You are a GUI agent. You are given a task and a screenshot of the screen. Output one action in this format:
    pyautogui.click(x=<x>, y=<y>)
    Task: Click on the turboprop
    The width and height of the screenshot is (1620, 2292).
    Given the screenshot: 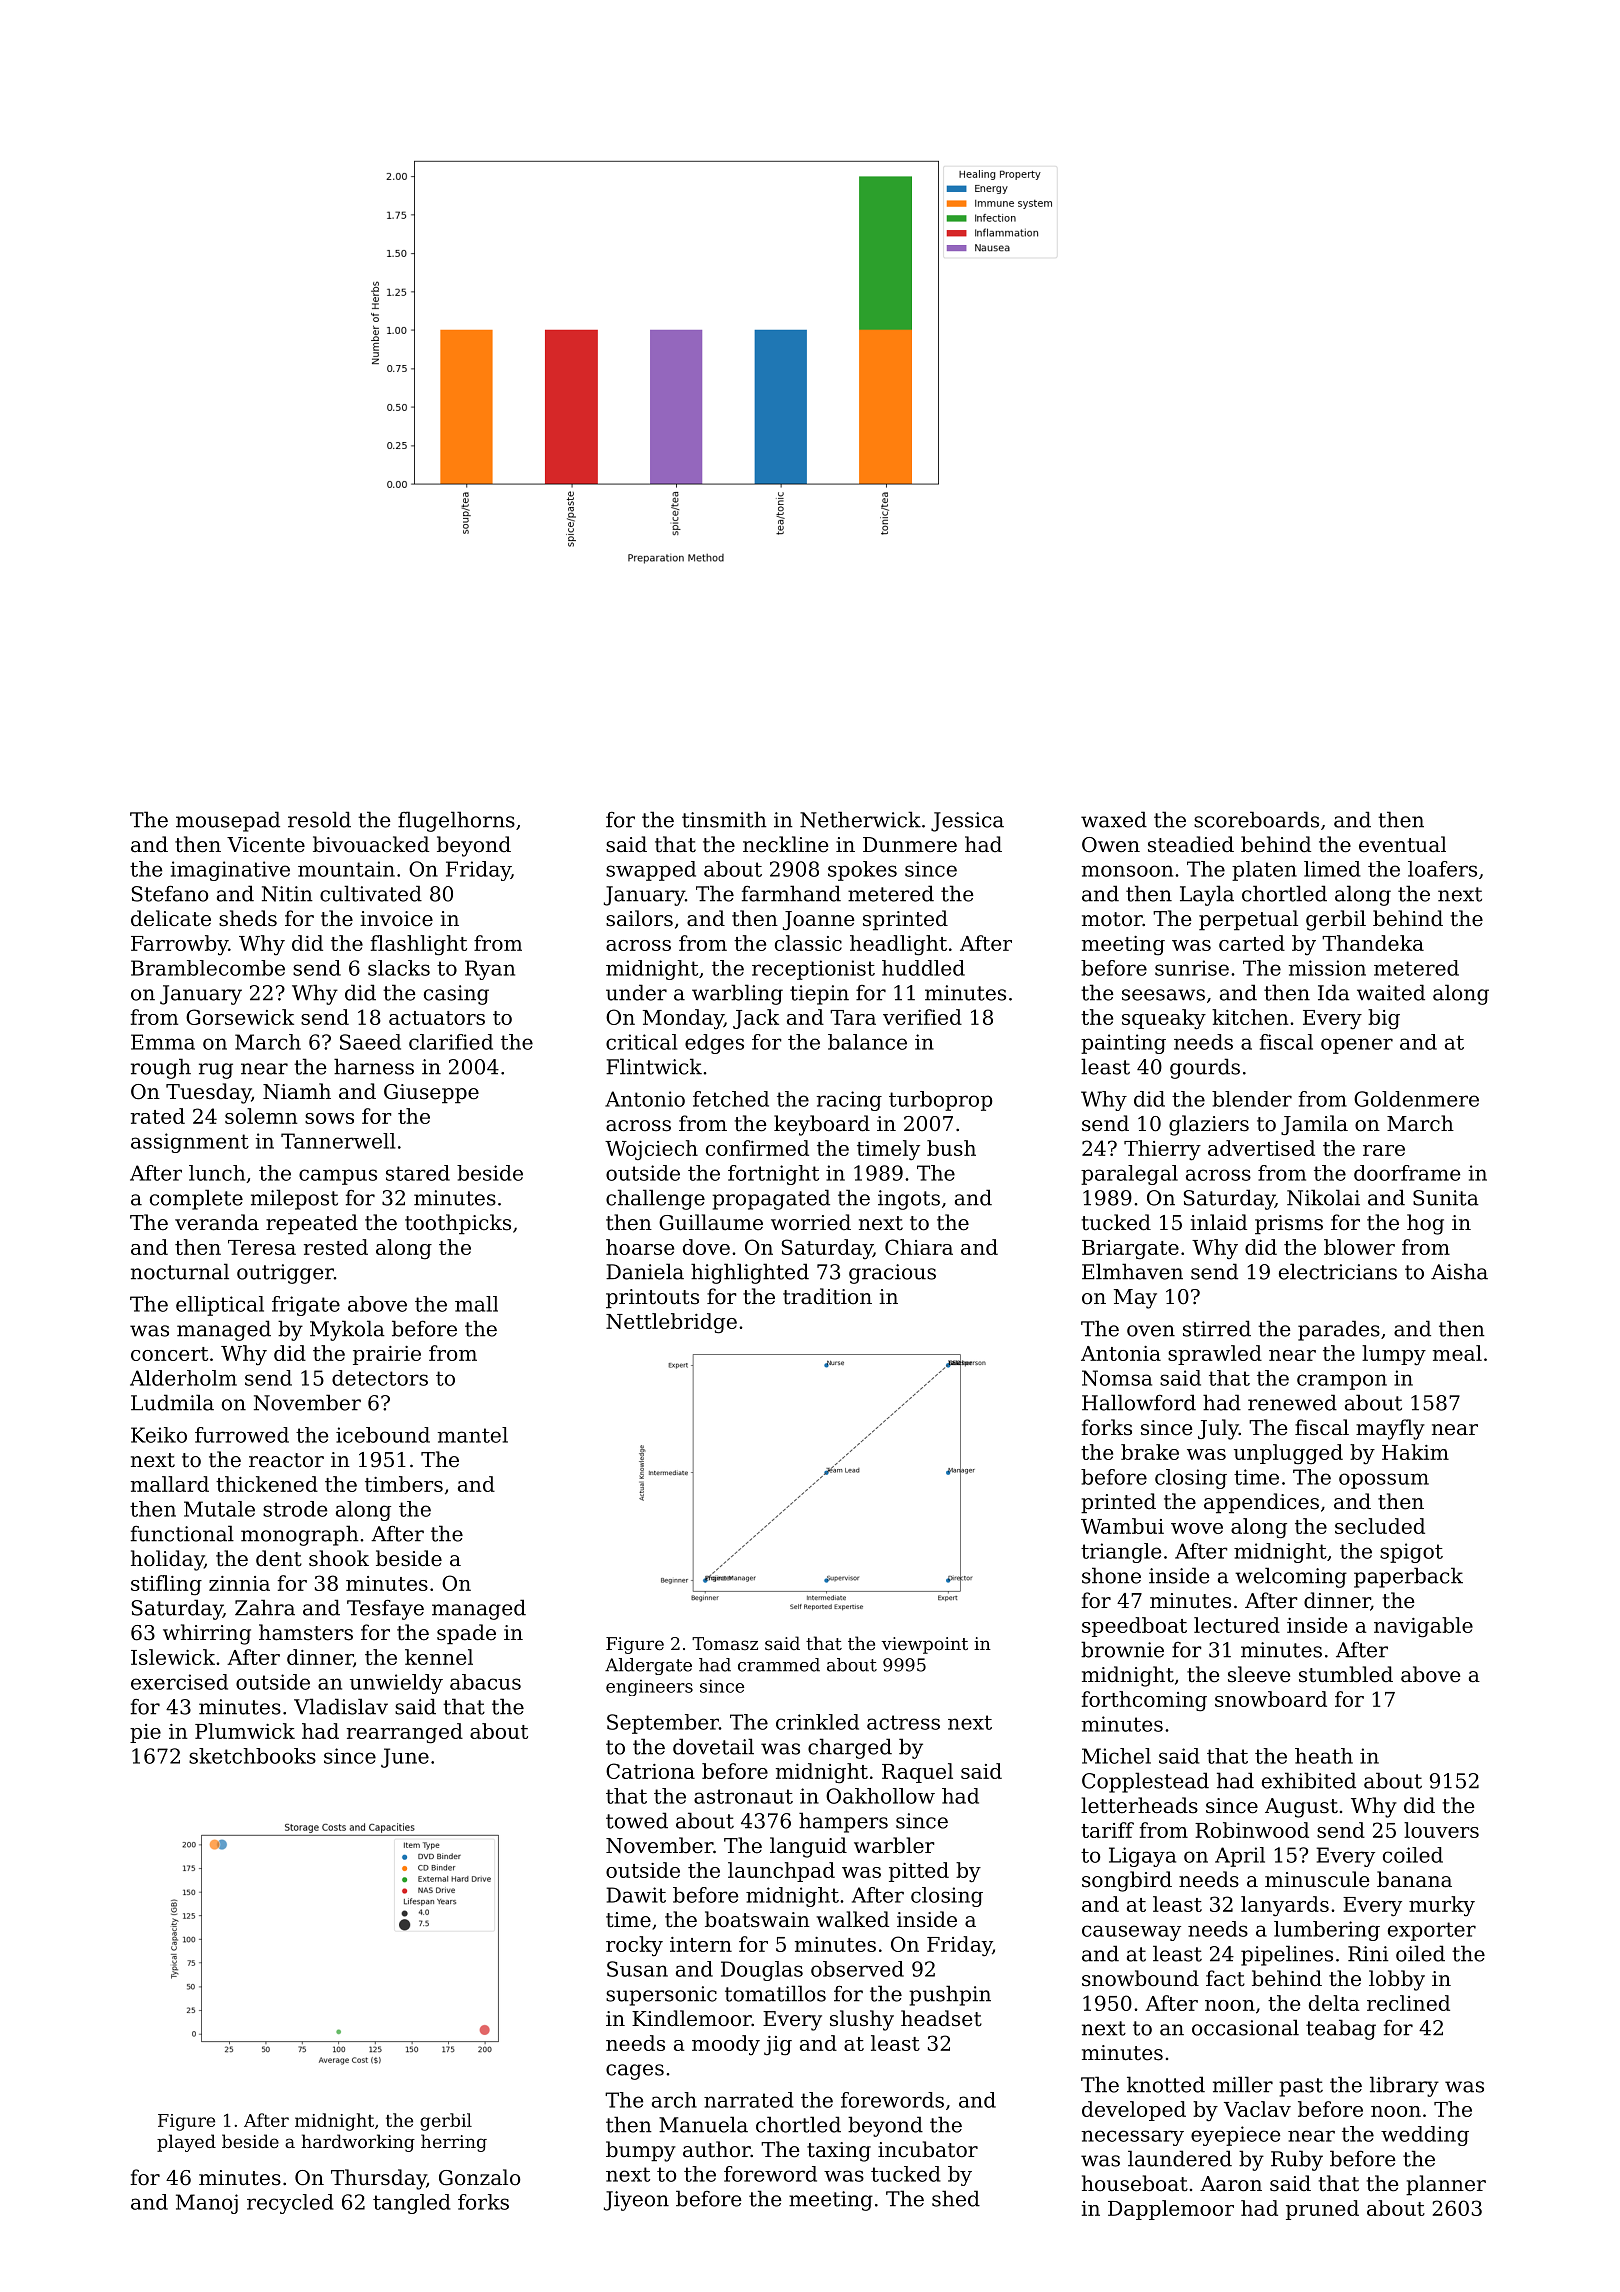 What is the action you would take?
    pyautogui.click(x=941, y=1101)
